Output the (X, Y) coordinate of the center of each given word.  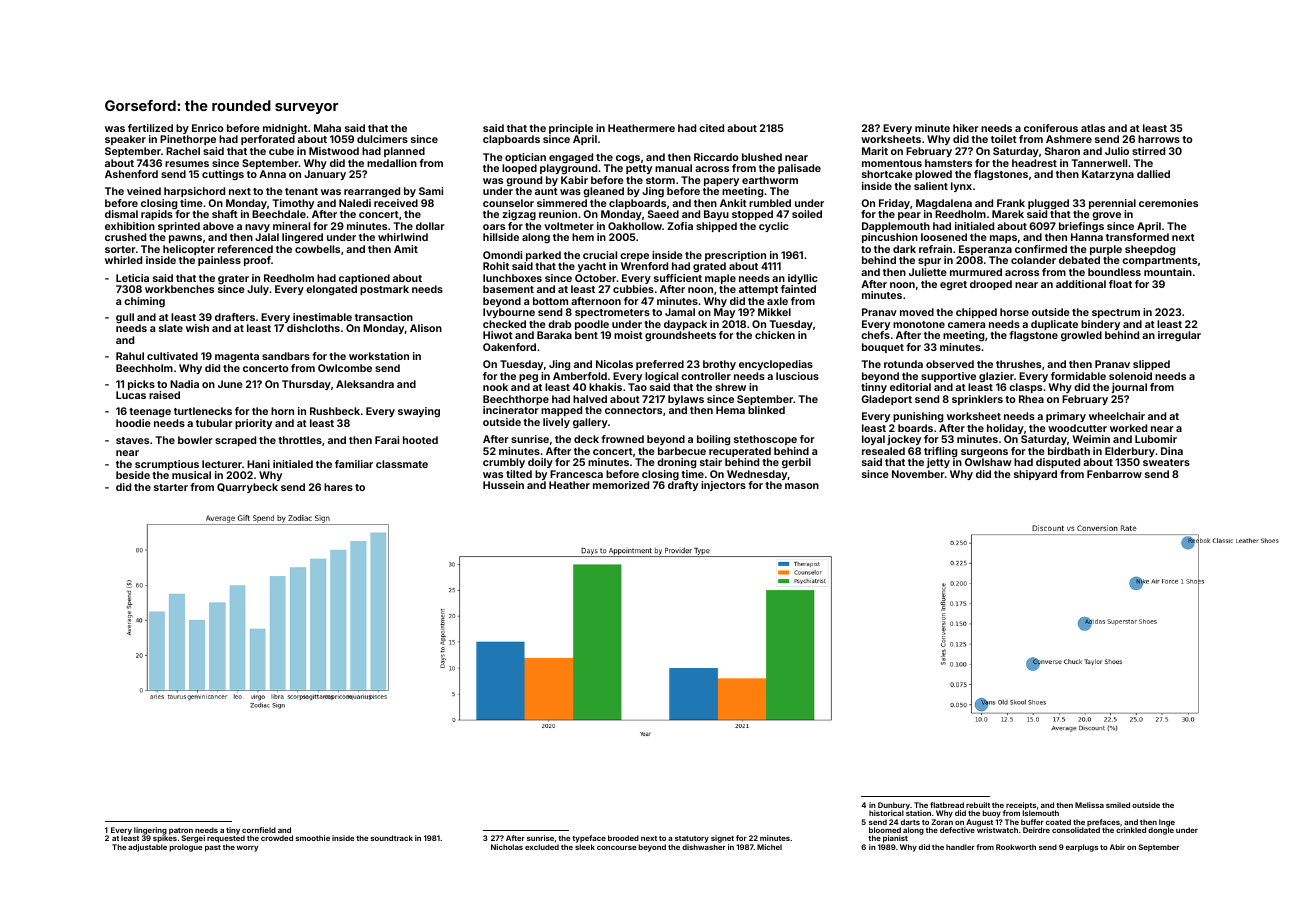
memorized (621, 485)
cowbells (317, 249)
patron (181, 832)
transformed (1137, 237)
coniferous (1051, 128)
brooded (623, 838)
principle (571, 129)
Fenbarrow (1114, 474)
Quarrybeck (247, 488)
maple (720, 279)
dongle (1161, 831)
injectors (723, 486)
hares (338, 487)
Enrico (207, 128)
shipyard (1035, 475)
